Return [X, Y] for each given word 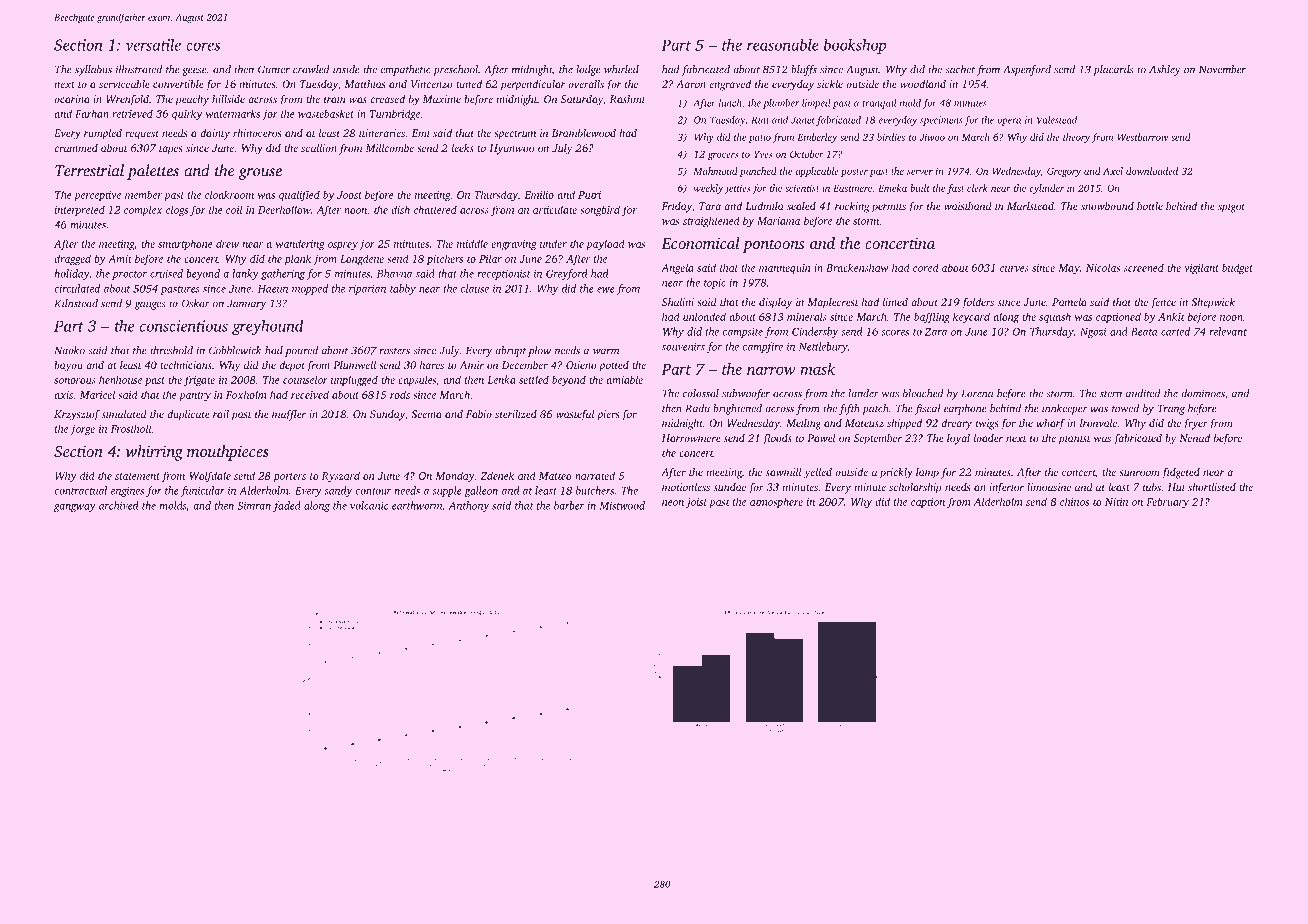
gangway [75, 508]
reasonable [783, 45]
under [553, 243]
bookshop [855, 46]
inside [346, 69]
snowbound [1107, 206]
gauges [150, 305]
